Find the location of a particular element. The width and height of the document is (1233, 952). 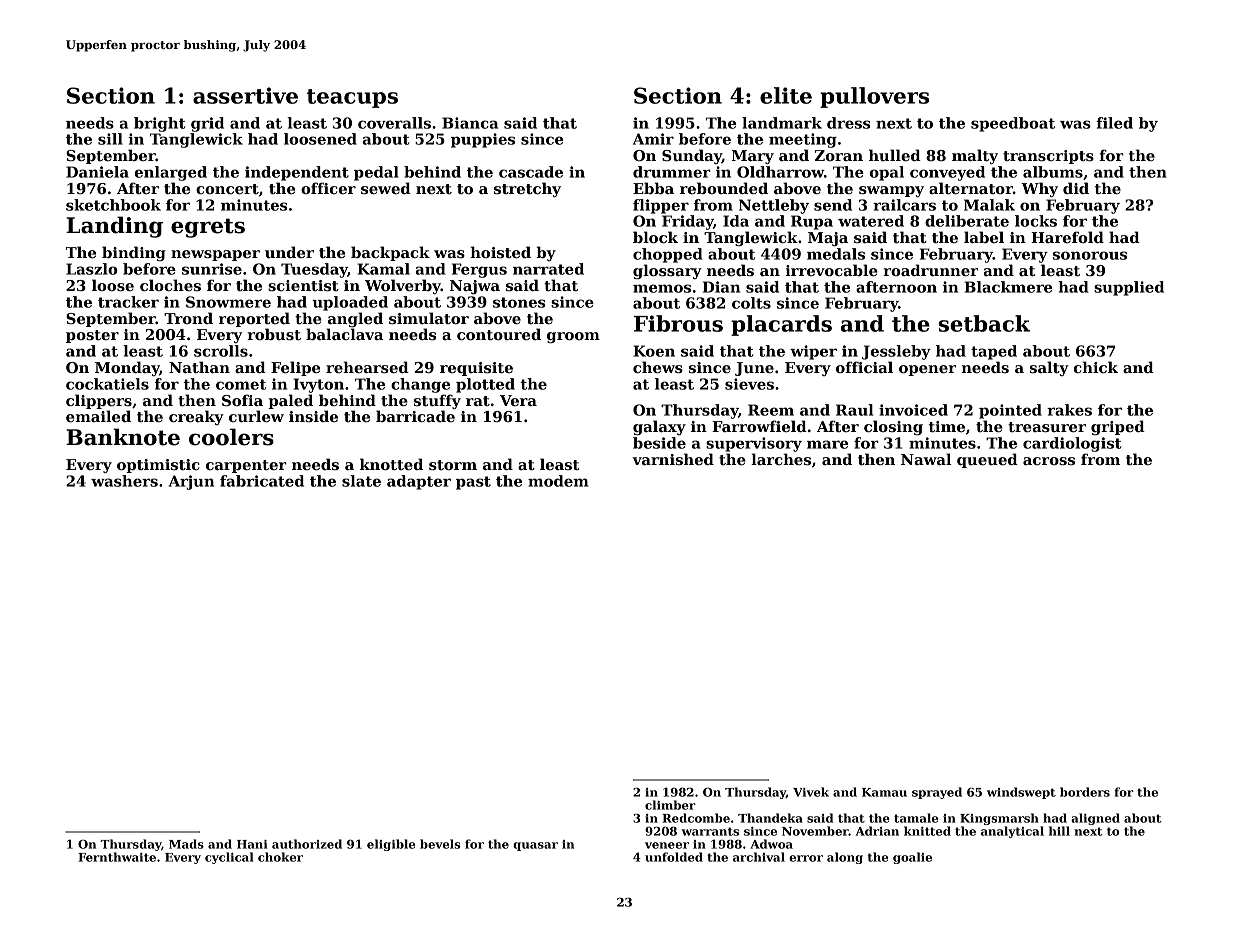

pullovers is located at coordinates (874, 97).
